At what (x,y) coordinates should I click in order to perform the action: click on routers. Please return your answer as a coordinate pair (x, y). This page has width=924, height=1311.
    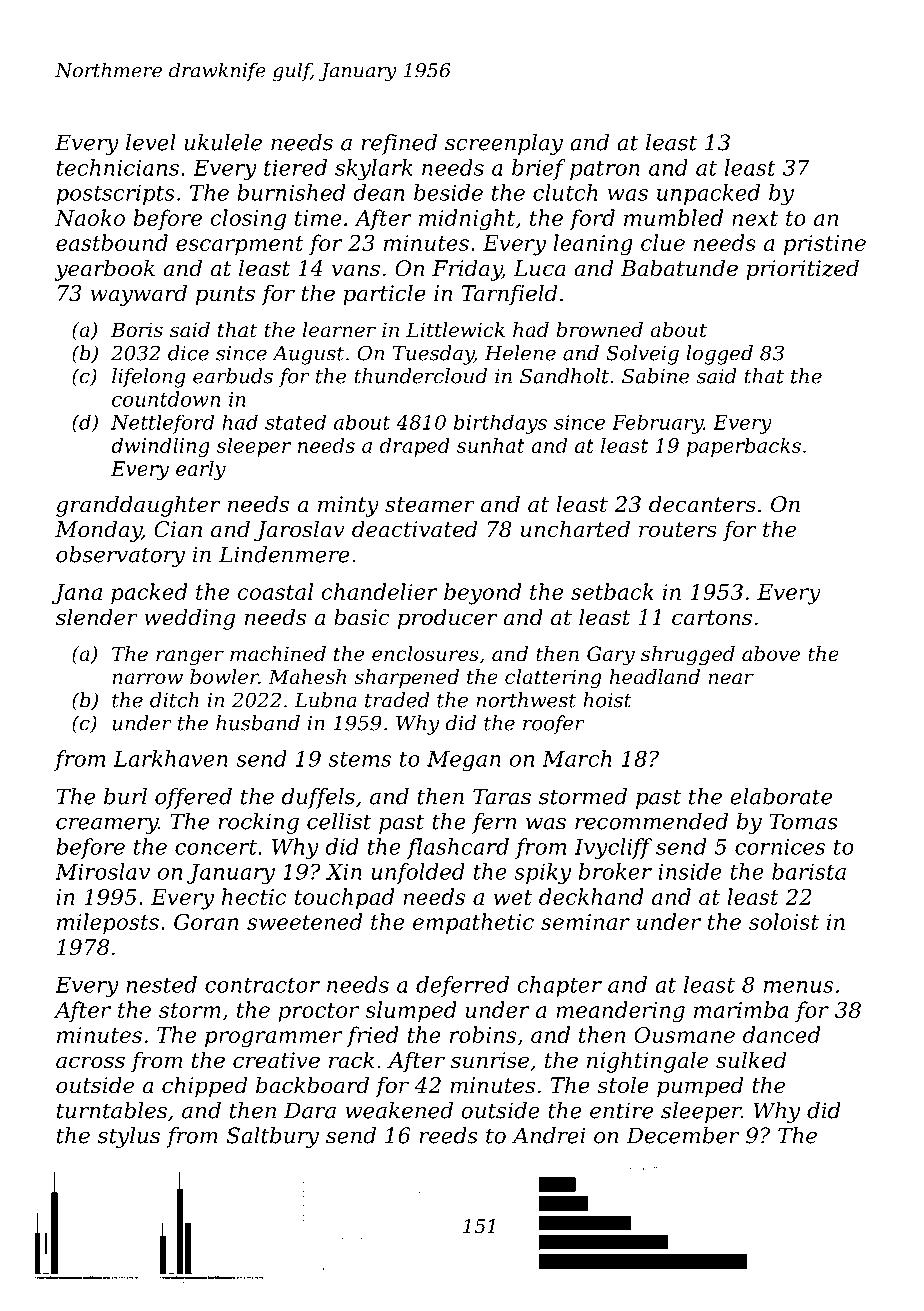
    Looking at the image, I should click on (678, 530).
